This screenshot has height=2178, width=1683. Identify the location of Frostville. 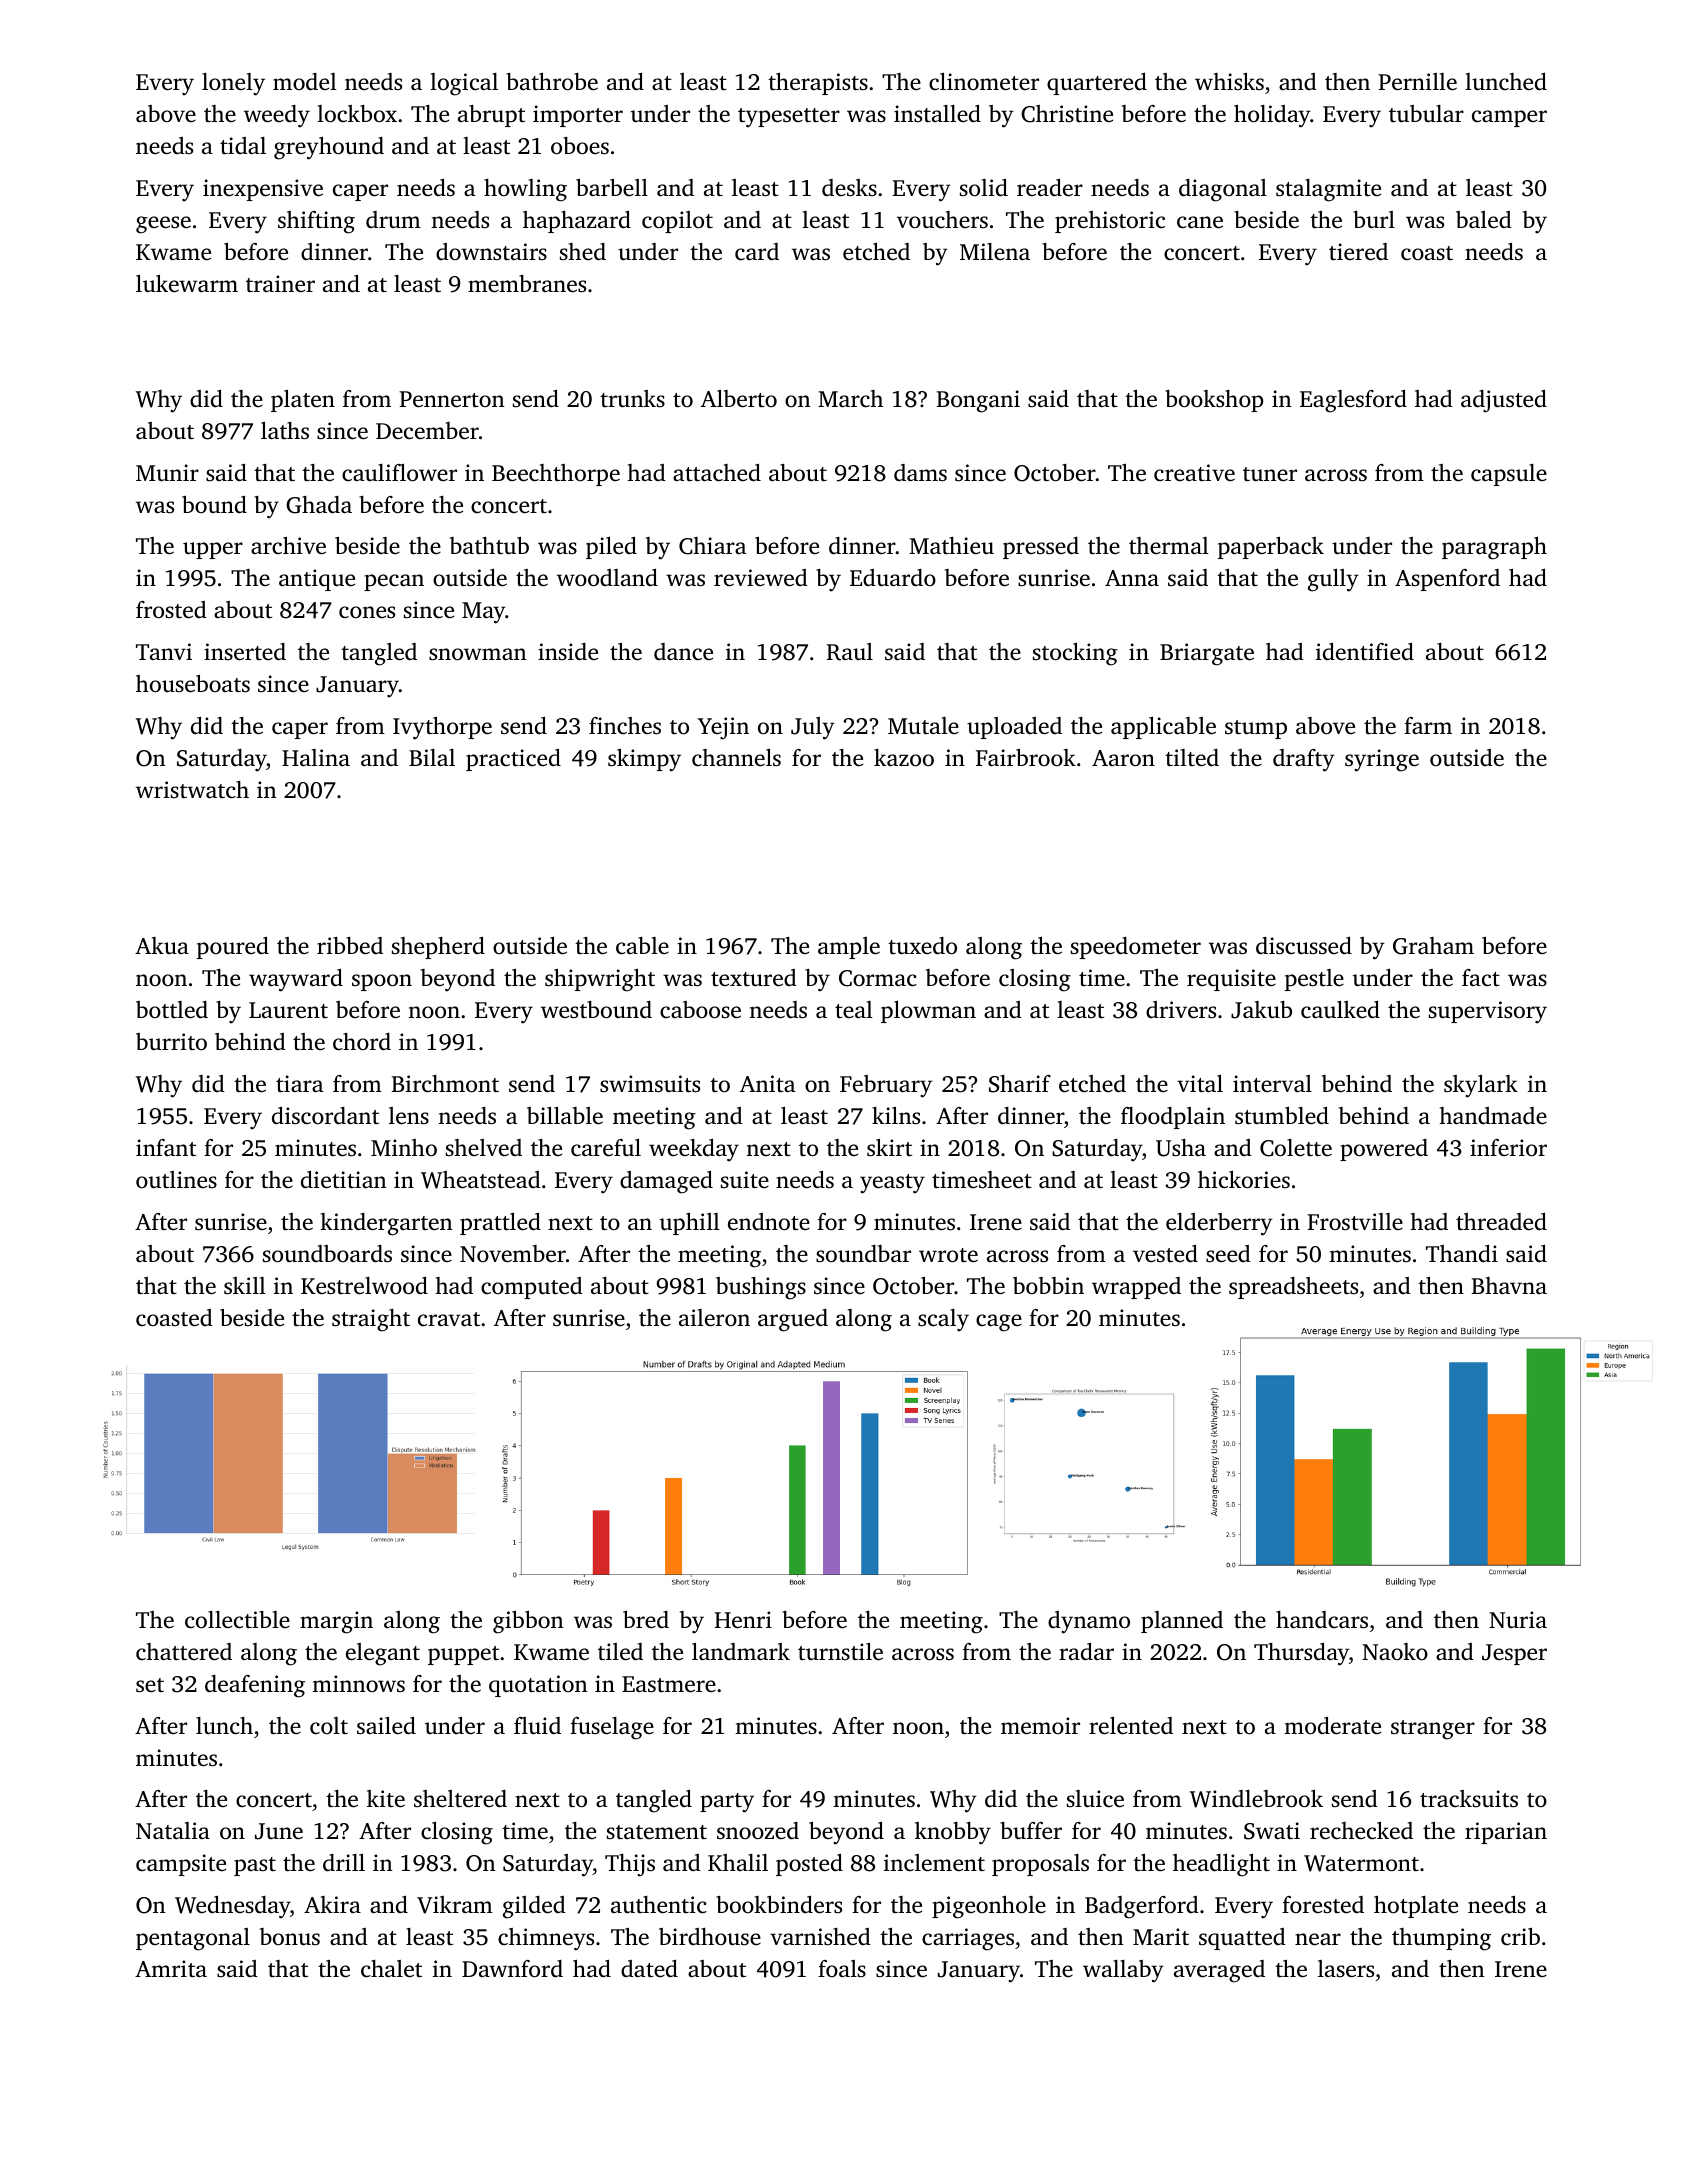
(1355, 1221).
